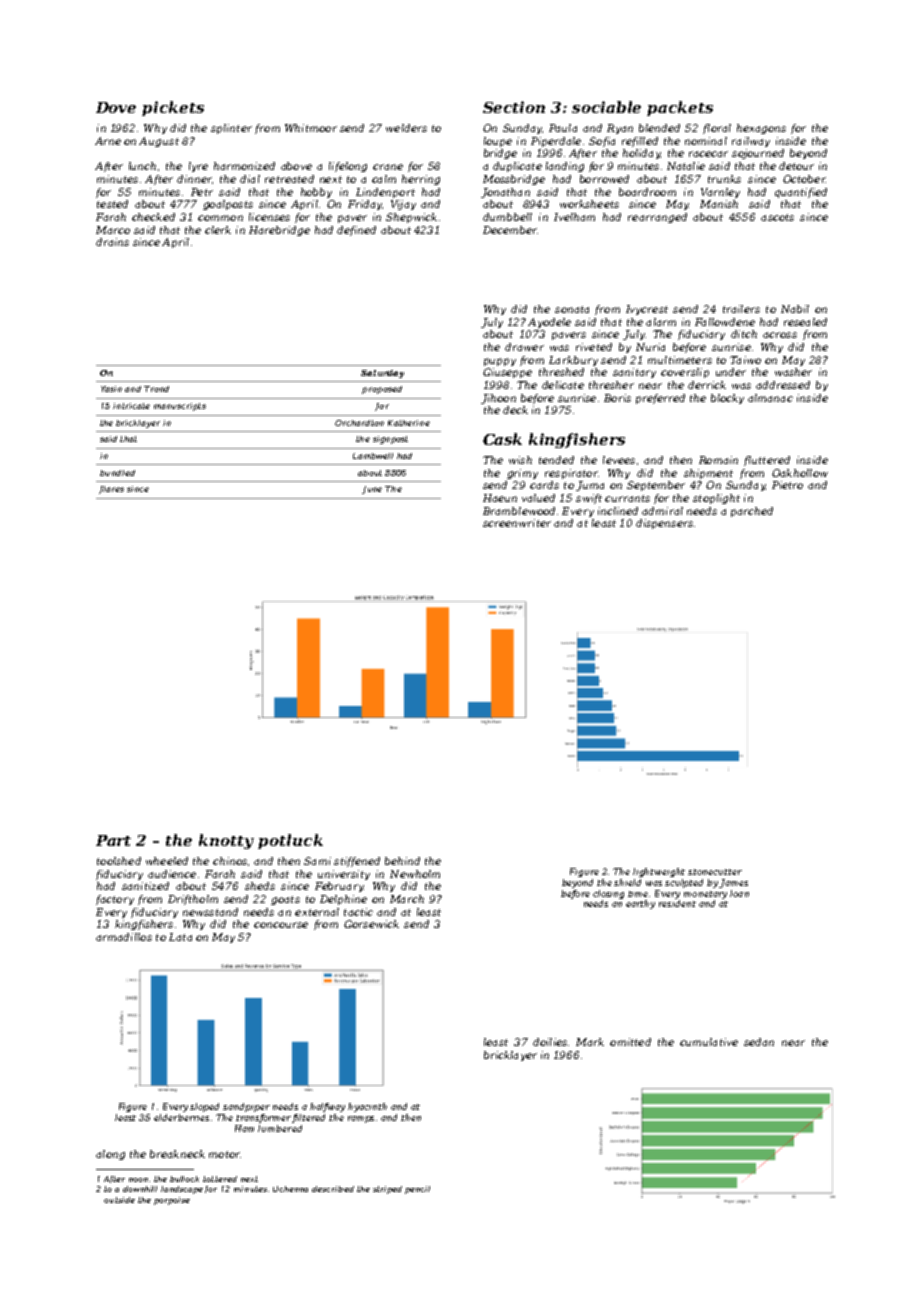 The width and height of the screenshot is (924, 1308). I want to click on cumulative, so click(709, 1042).
